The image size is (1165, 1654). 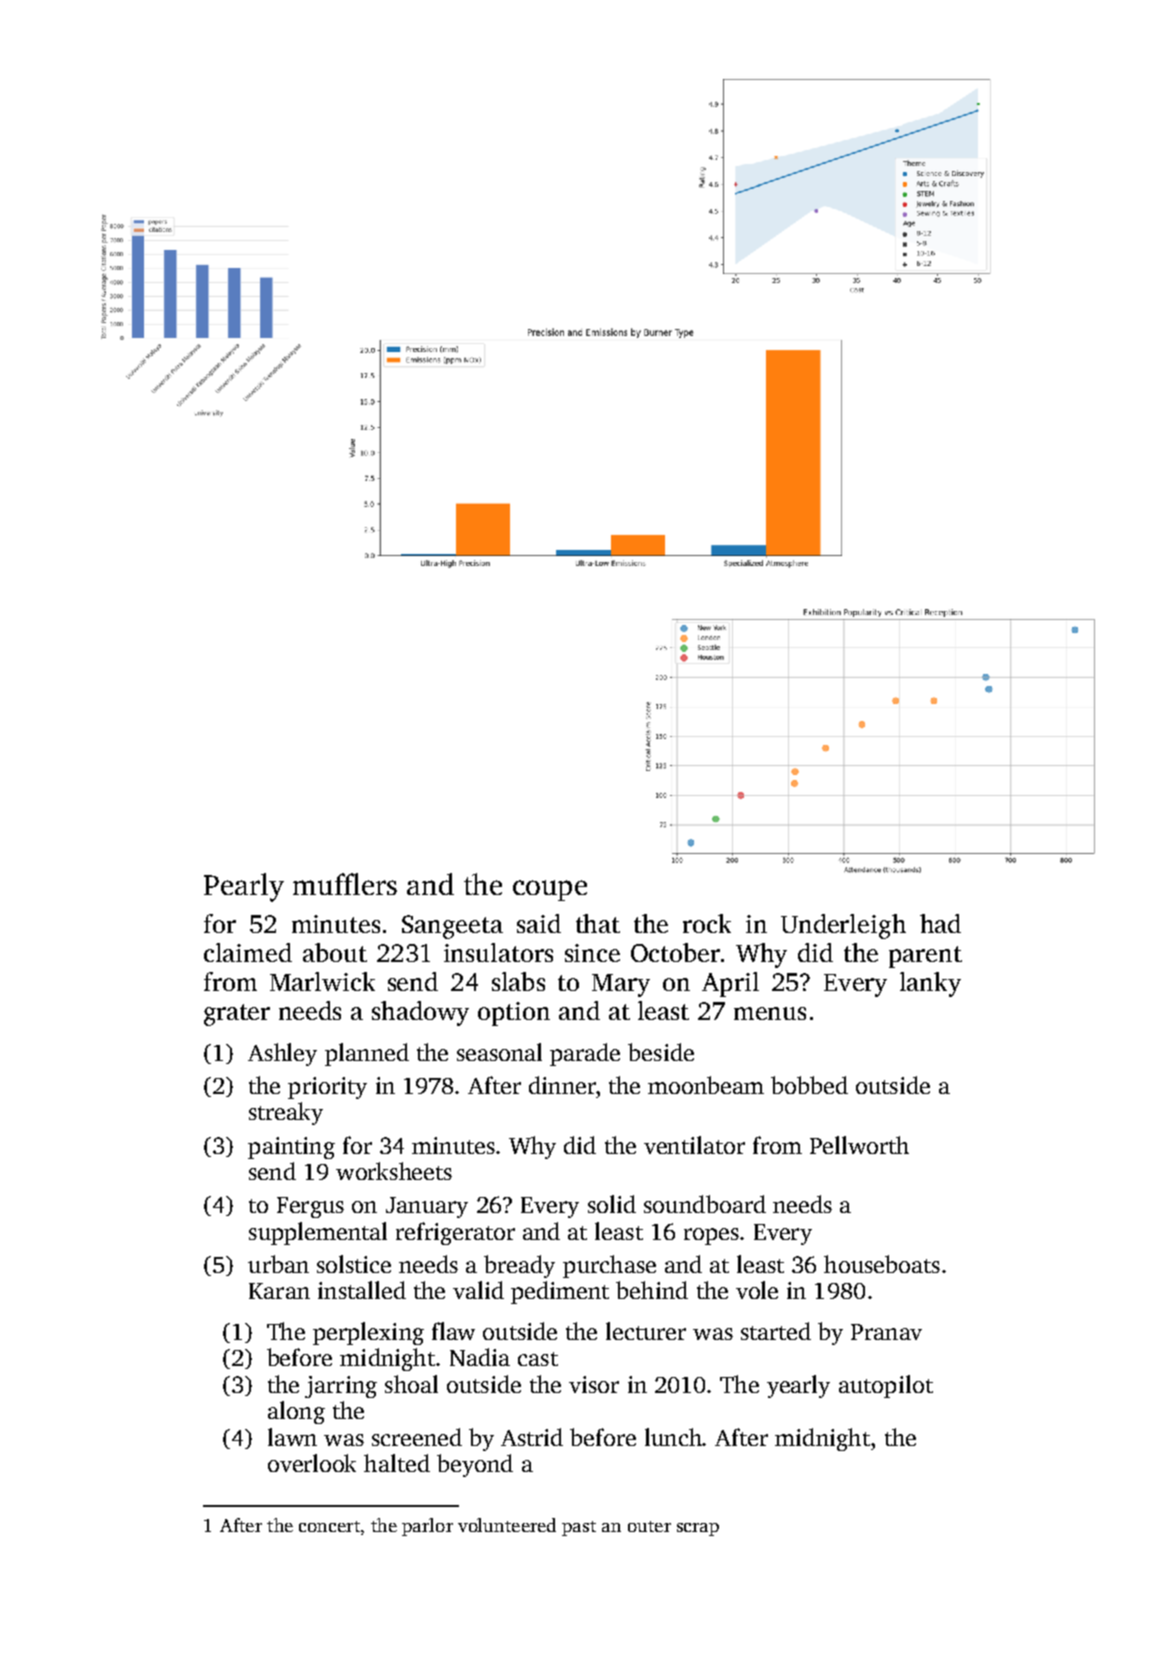 I want to click on Pearly, so click(x=244, y=887).
